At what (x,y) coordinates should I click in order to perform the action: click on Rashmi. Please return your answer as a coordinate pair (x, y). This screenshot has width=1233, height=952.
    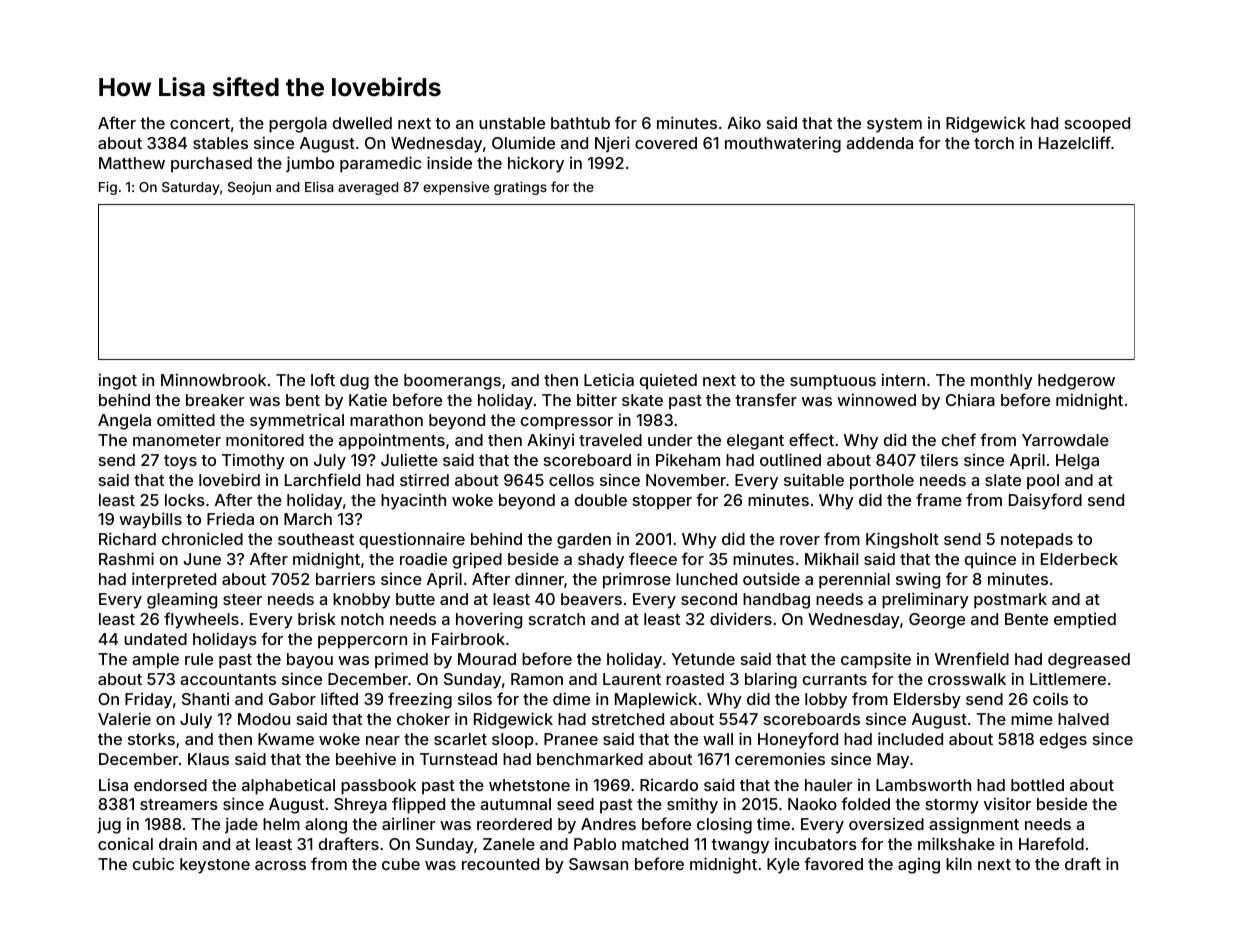
    Looking at the image, I should click on (126, 558).
